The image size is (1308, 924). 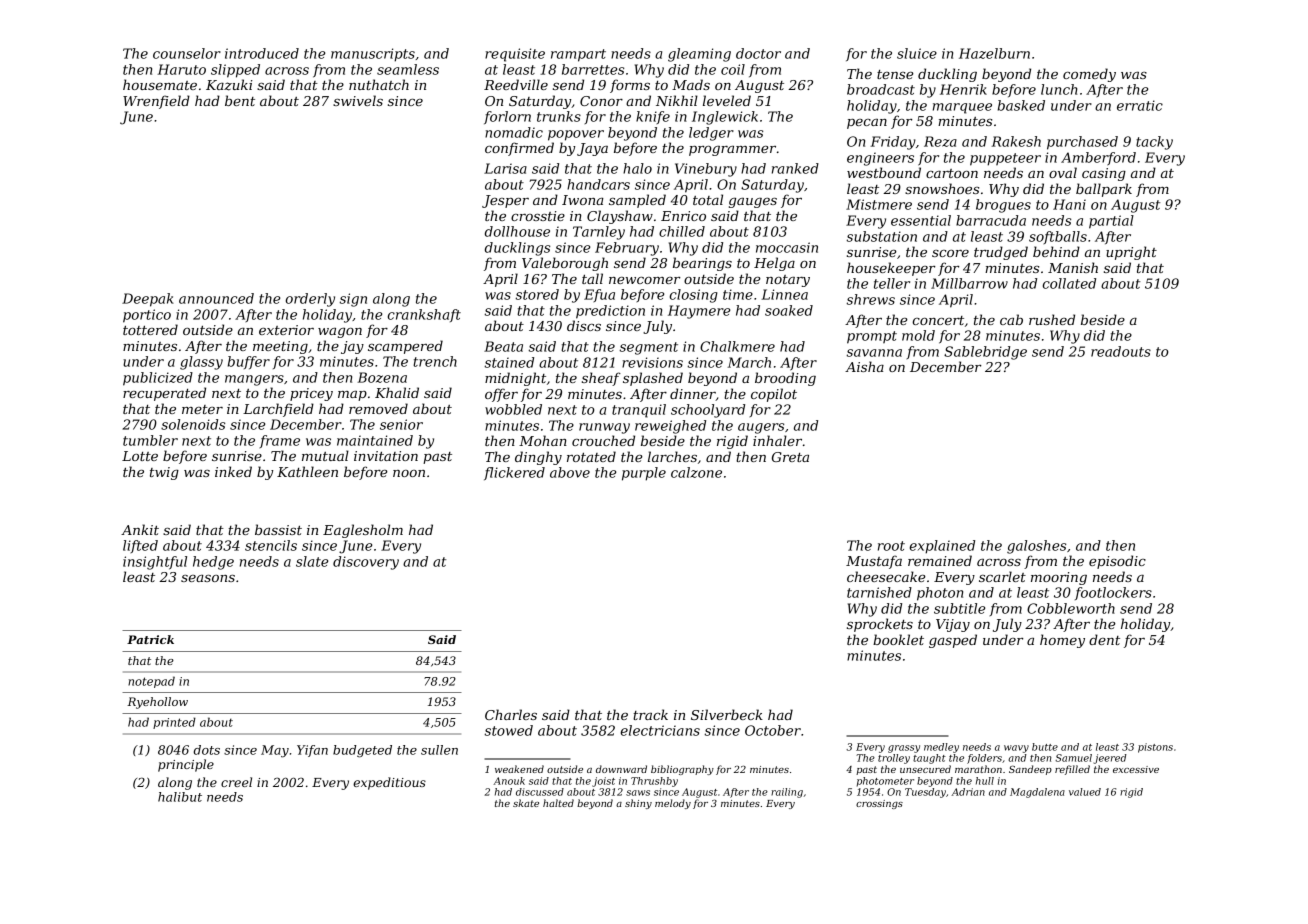 I want to click on Ryehollow, so click(x=157, y=703).
